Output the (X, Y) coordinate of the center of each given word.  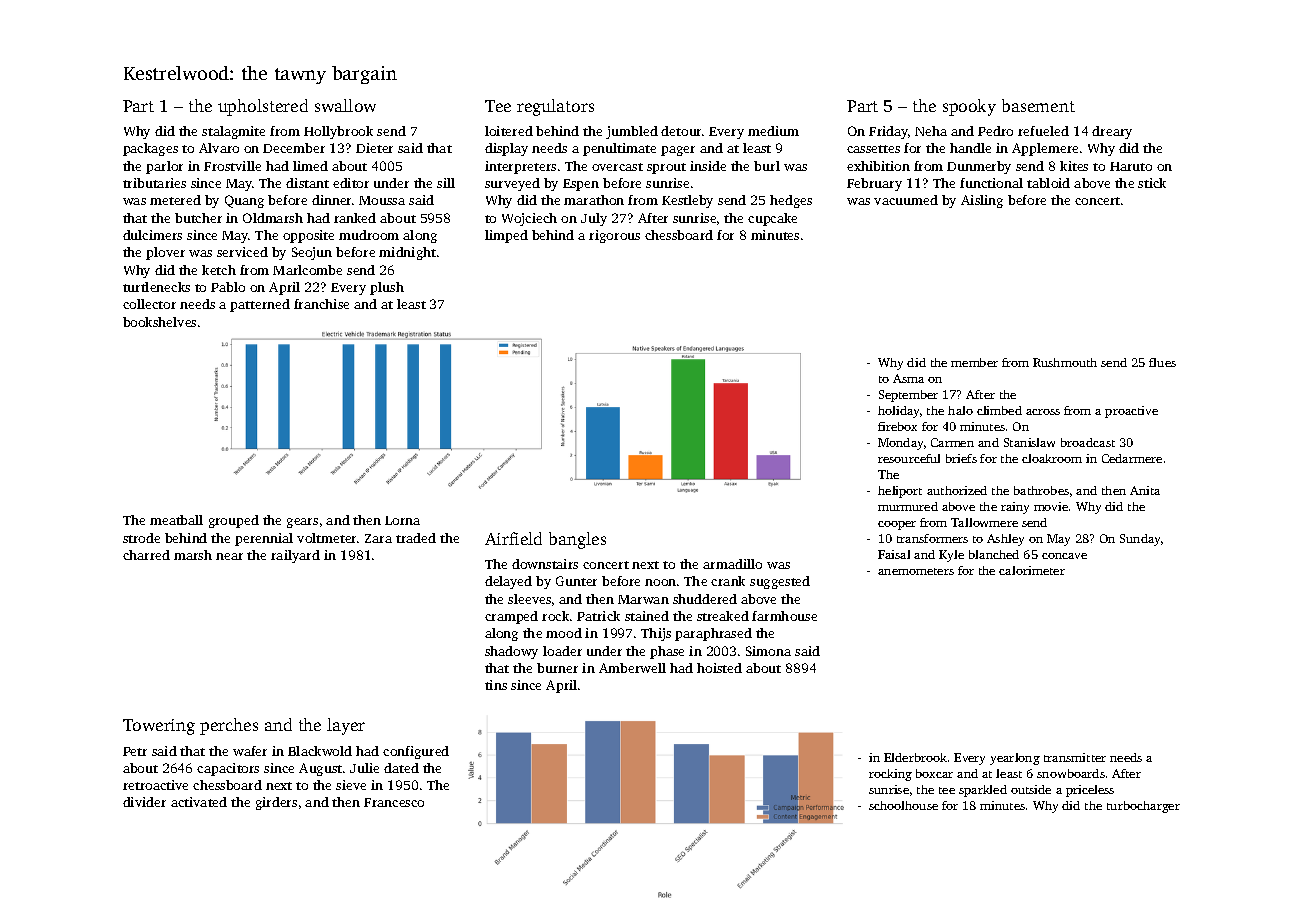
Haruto (1131, 166)
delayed (508, 582)
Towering (159, 727)
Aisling (982, 201)
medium (773, 131)
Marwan (643, 599)
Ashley (1005, 540)
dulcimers (152, 235)
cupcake (772, 219)
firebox (897, 426)
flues (1162, 362)
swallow (345, 105)
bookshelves (159, 322)
